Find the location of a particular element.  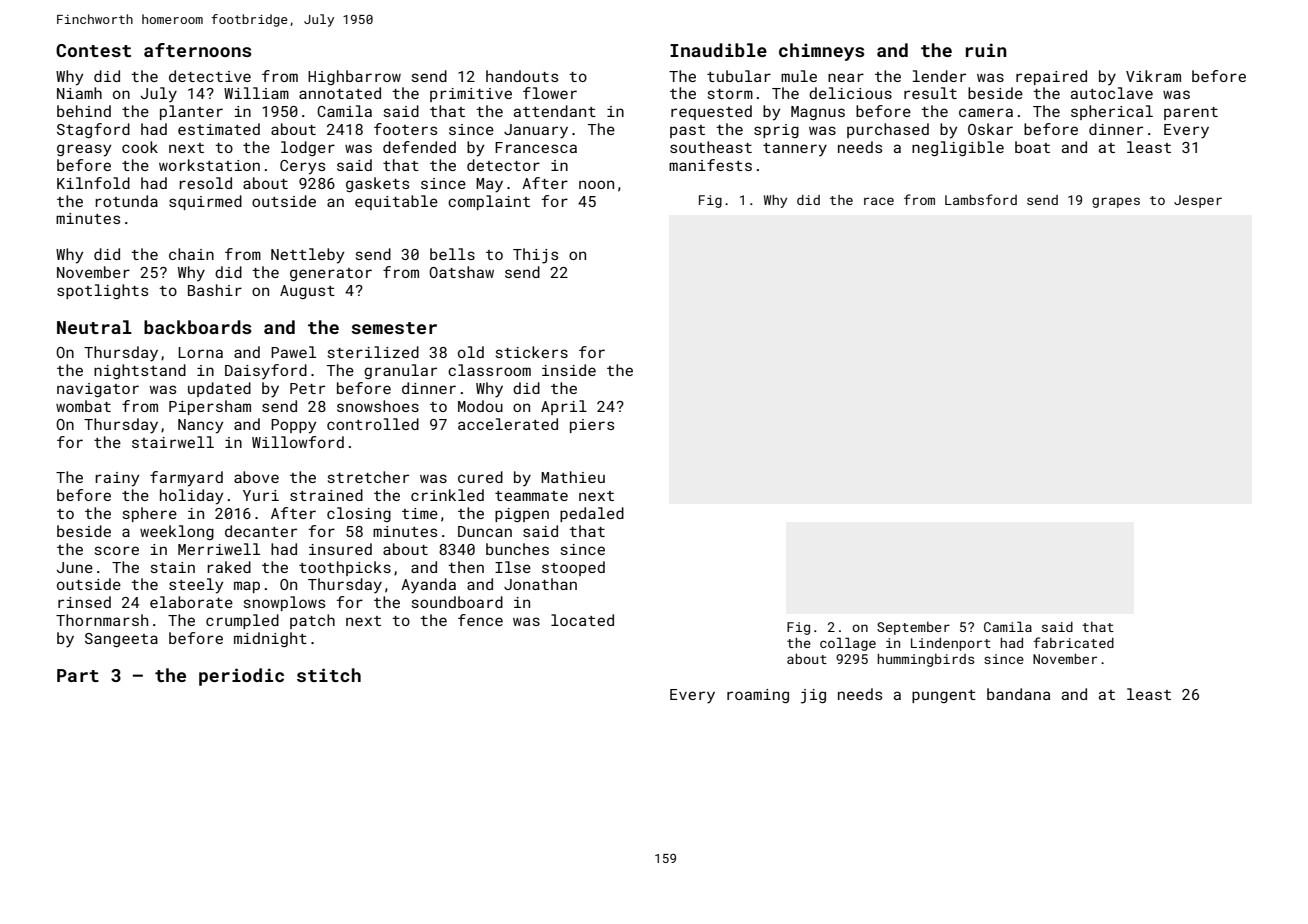

Oatshaw is located at coordinates (461, 272).
